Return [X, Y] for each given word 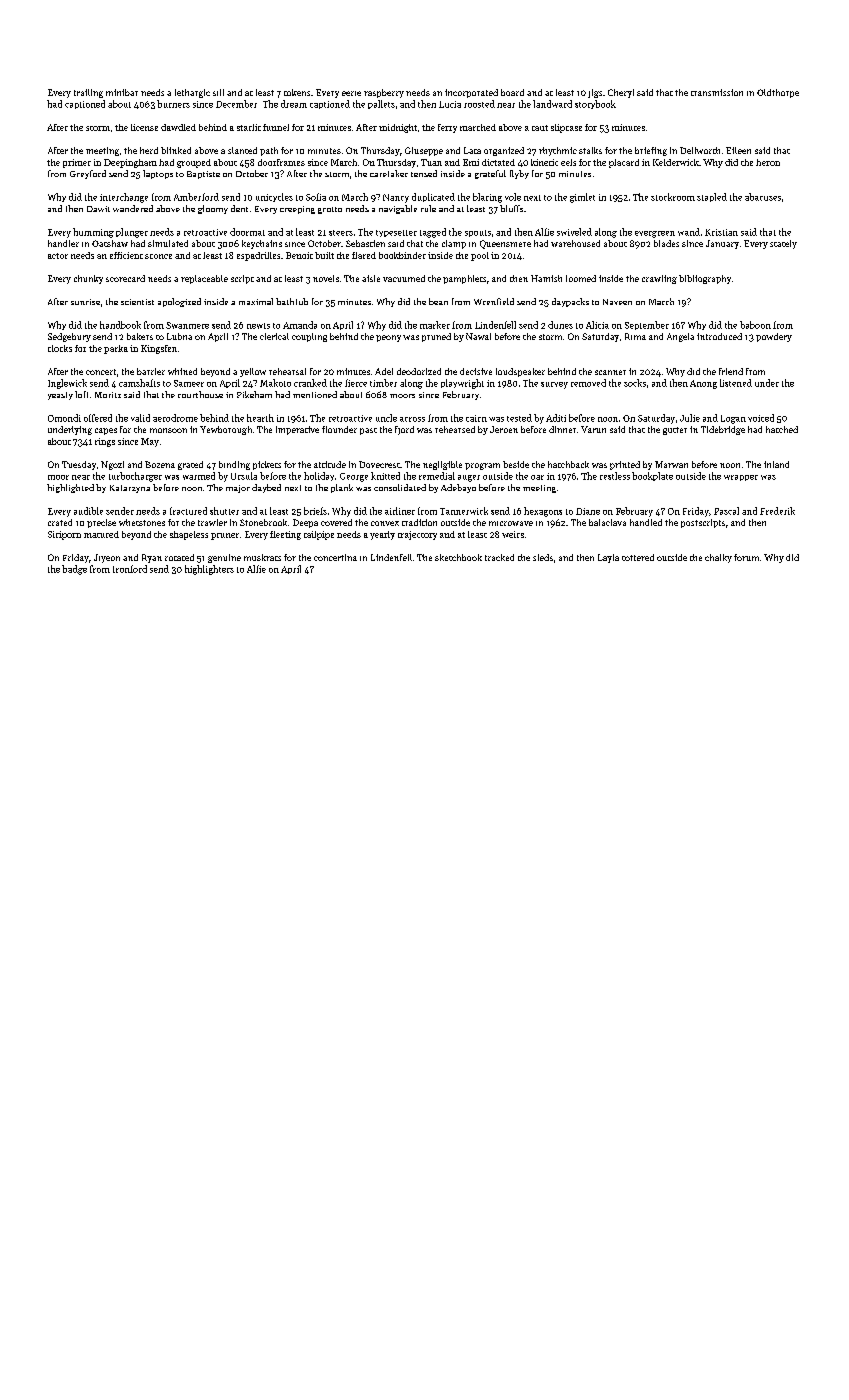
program [482, 466]
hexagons [543, 512]
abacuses [763, 197]
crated [60, 522]
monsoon [168, 430]
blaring [487, 198]
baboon [755, 325]
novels [326, 278]
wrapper [741, 478]
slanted [242, 150]
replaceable [204, 279]
